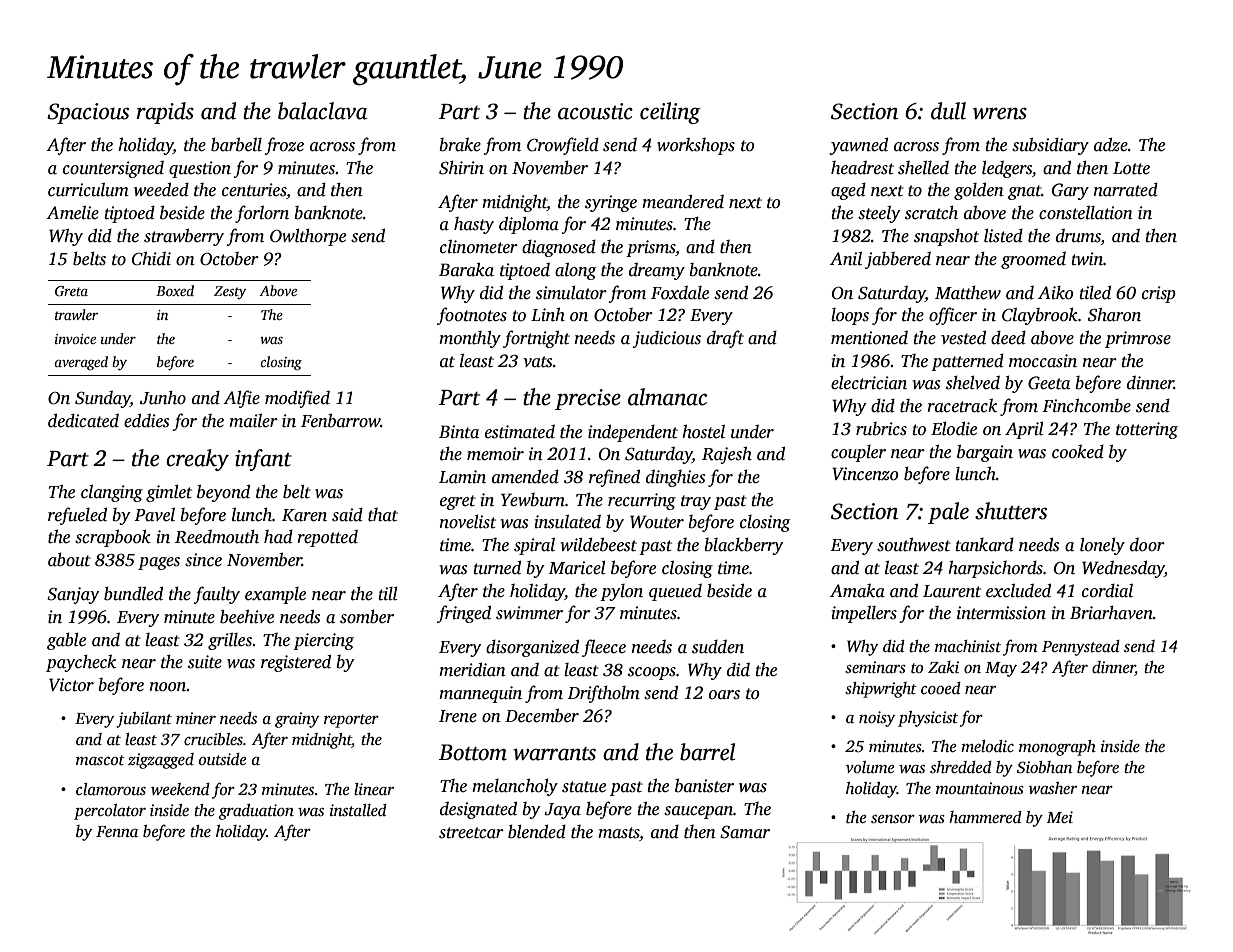 The height and width of the image is (952, 1233). I want to click on Spacious, so click(88, 113).
